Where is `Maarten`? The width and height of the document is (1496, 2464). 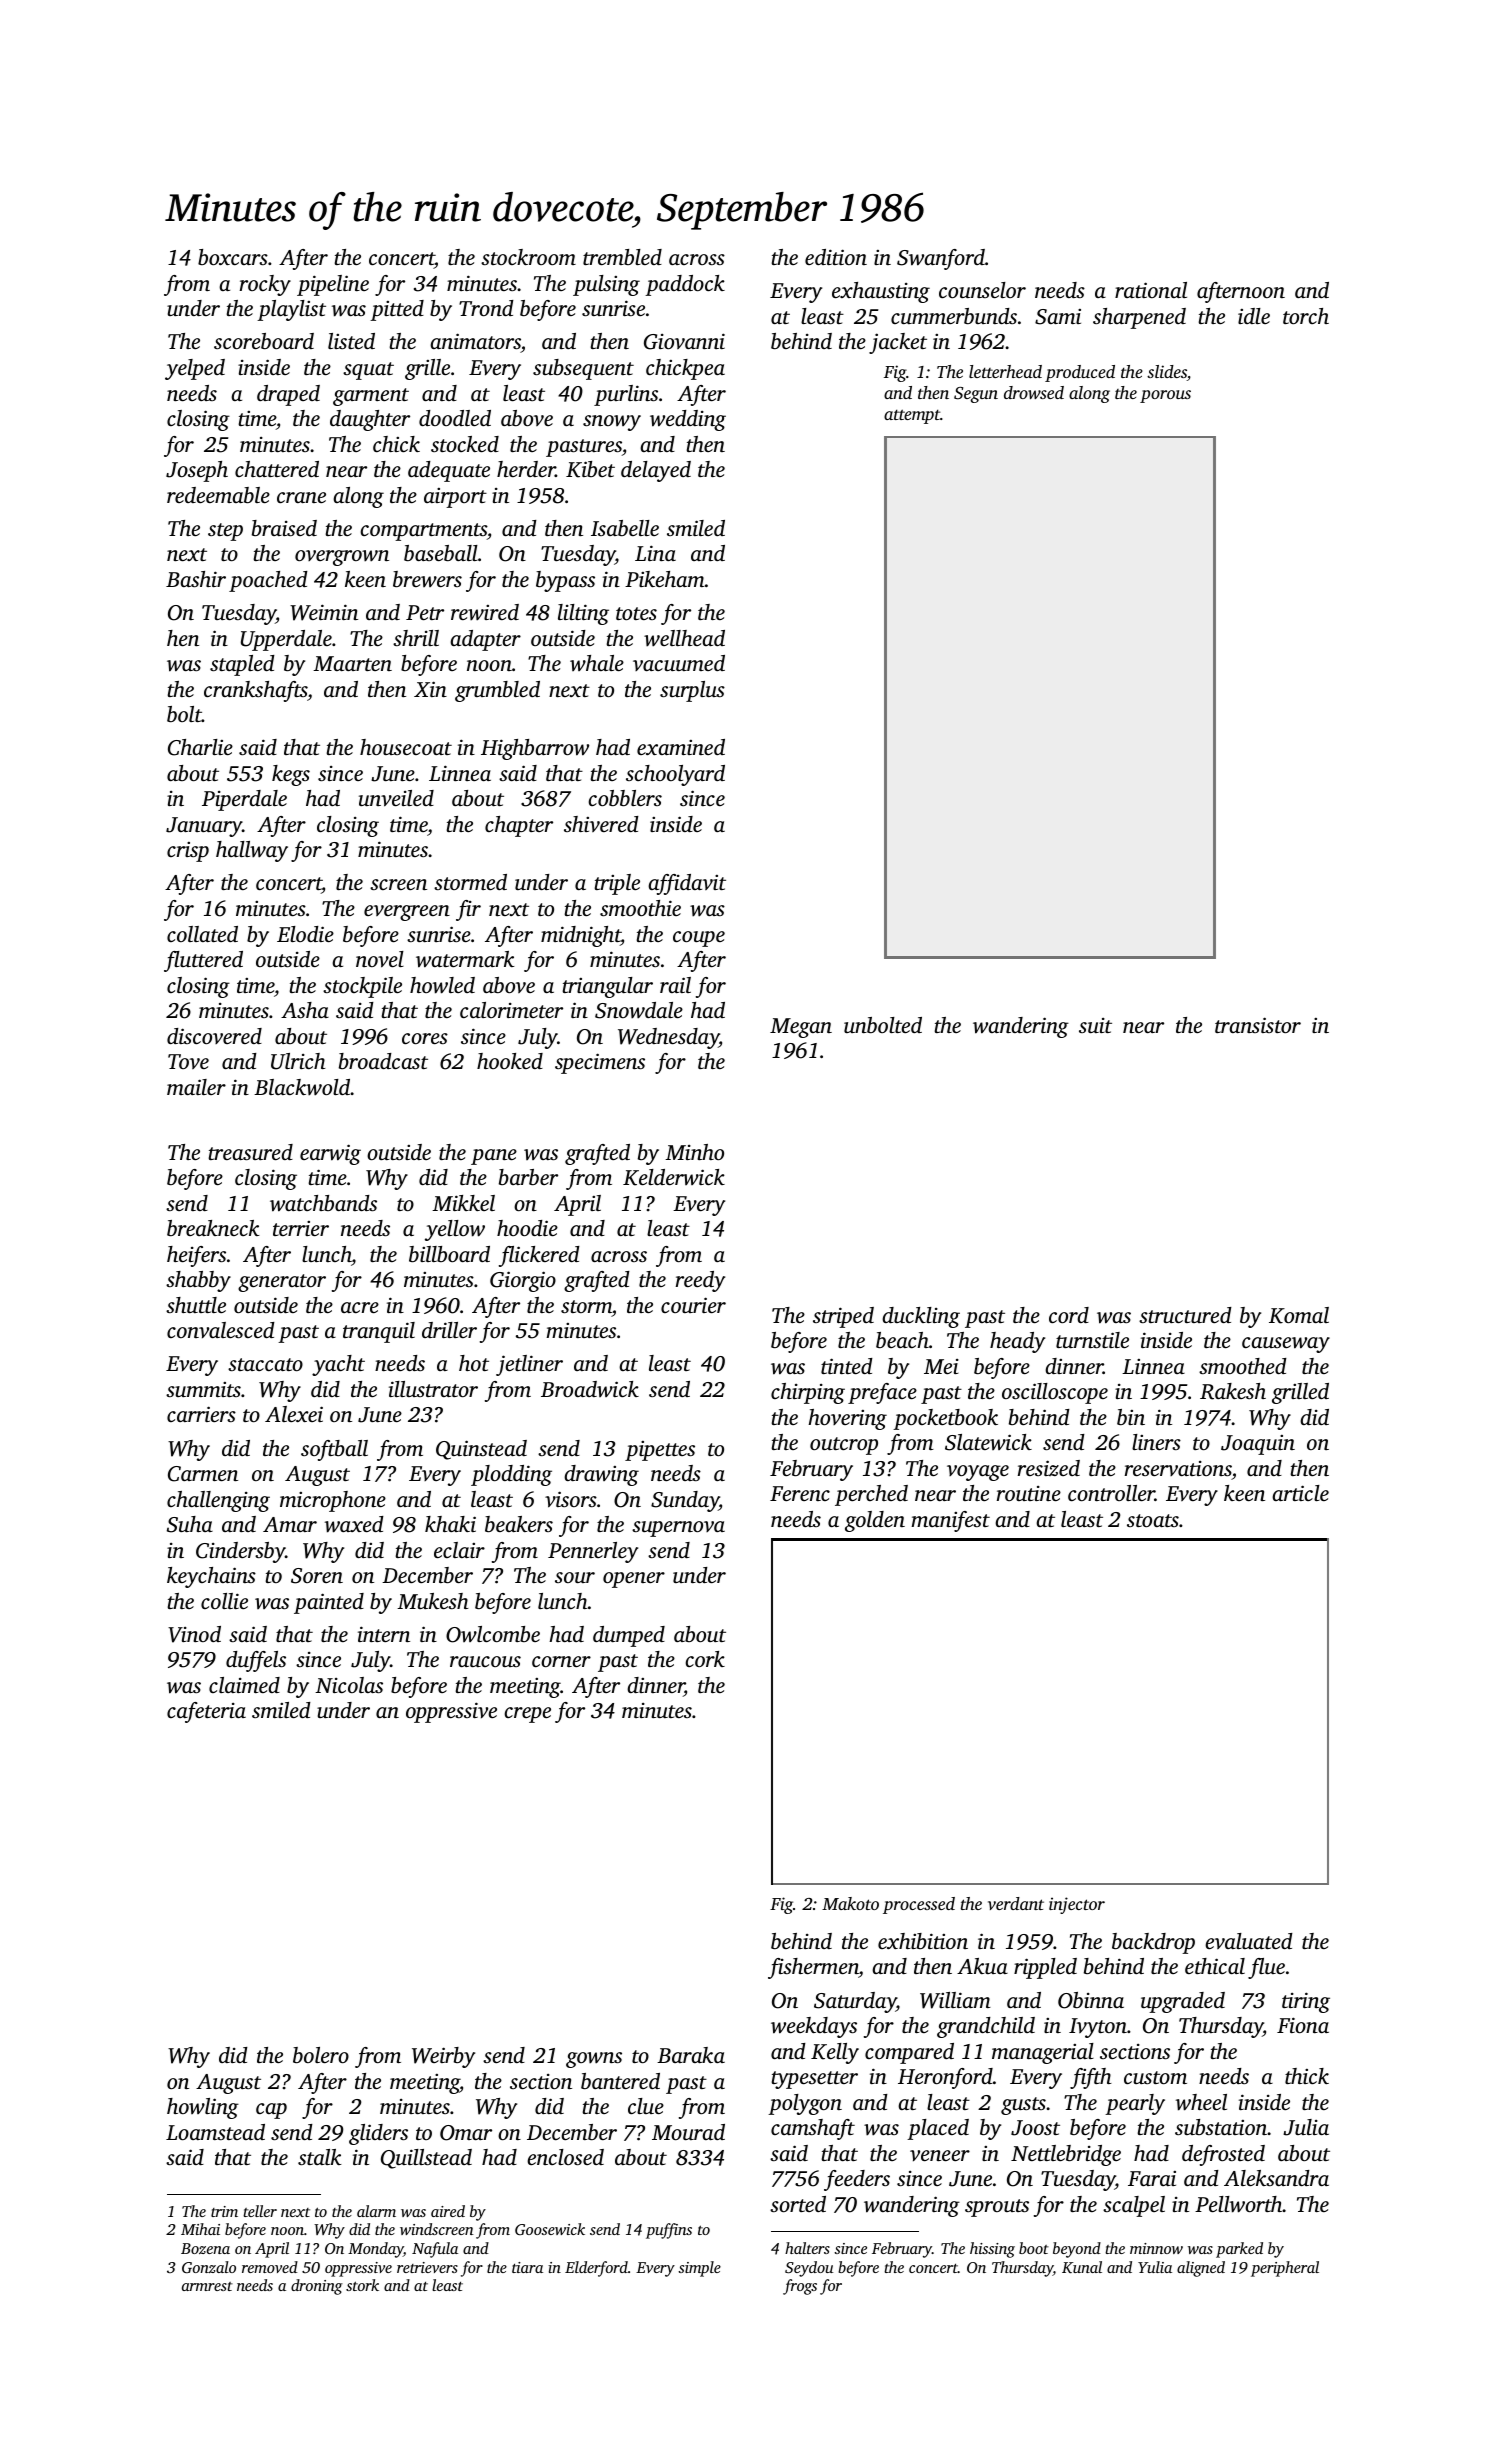
Maarten is located at coordinates (352, 663).
